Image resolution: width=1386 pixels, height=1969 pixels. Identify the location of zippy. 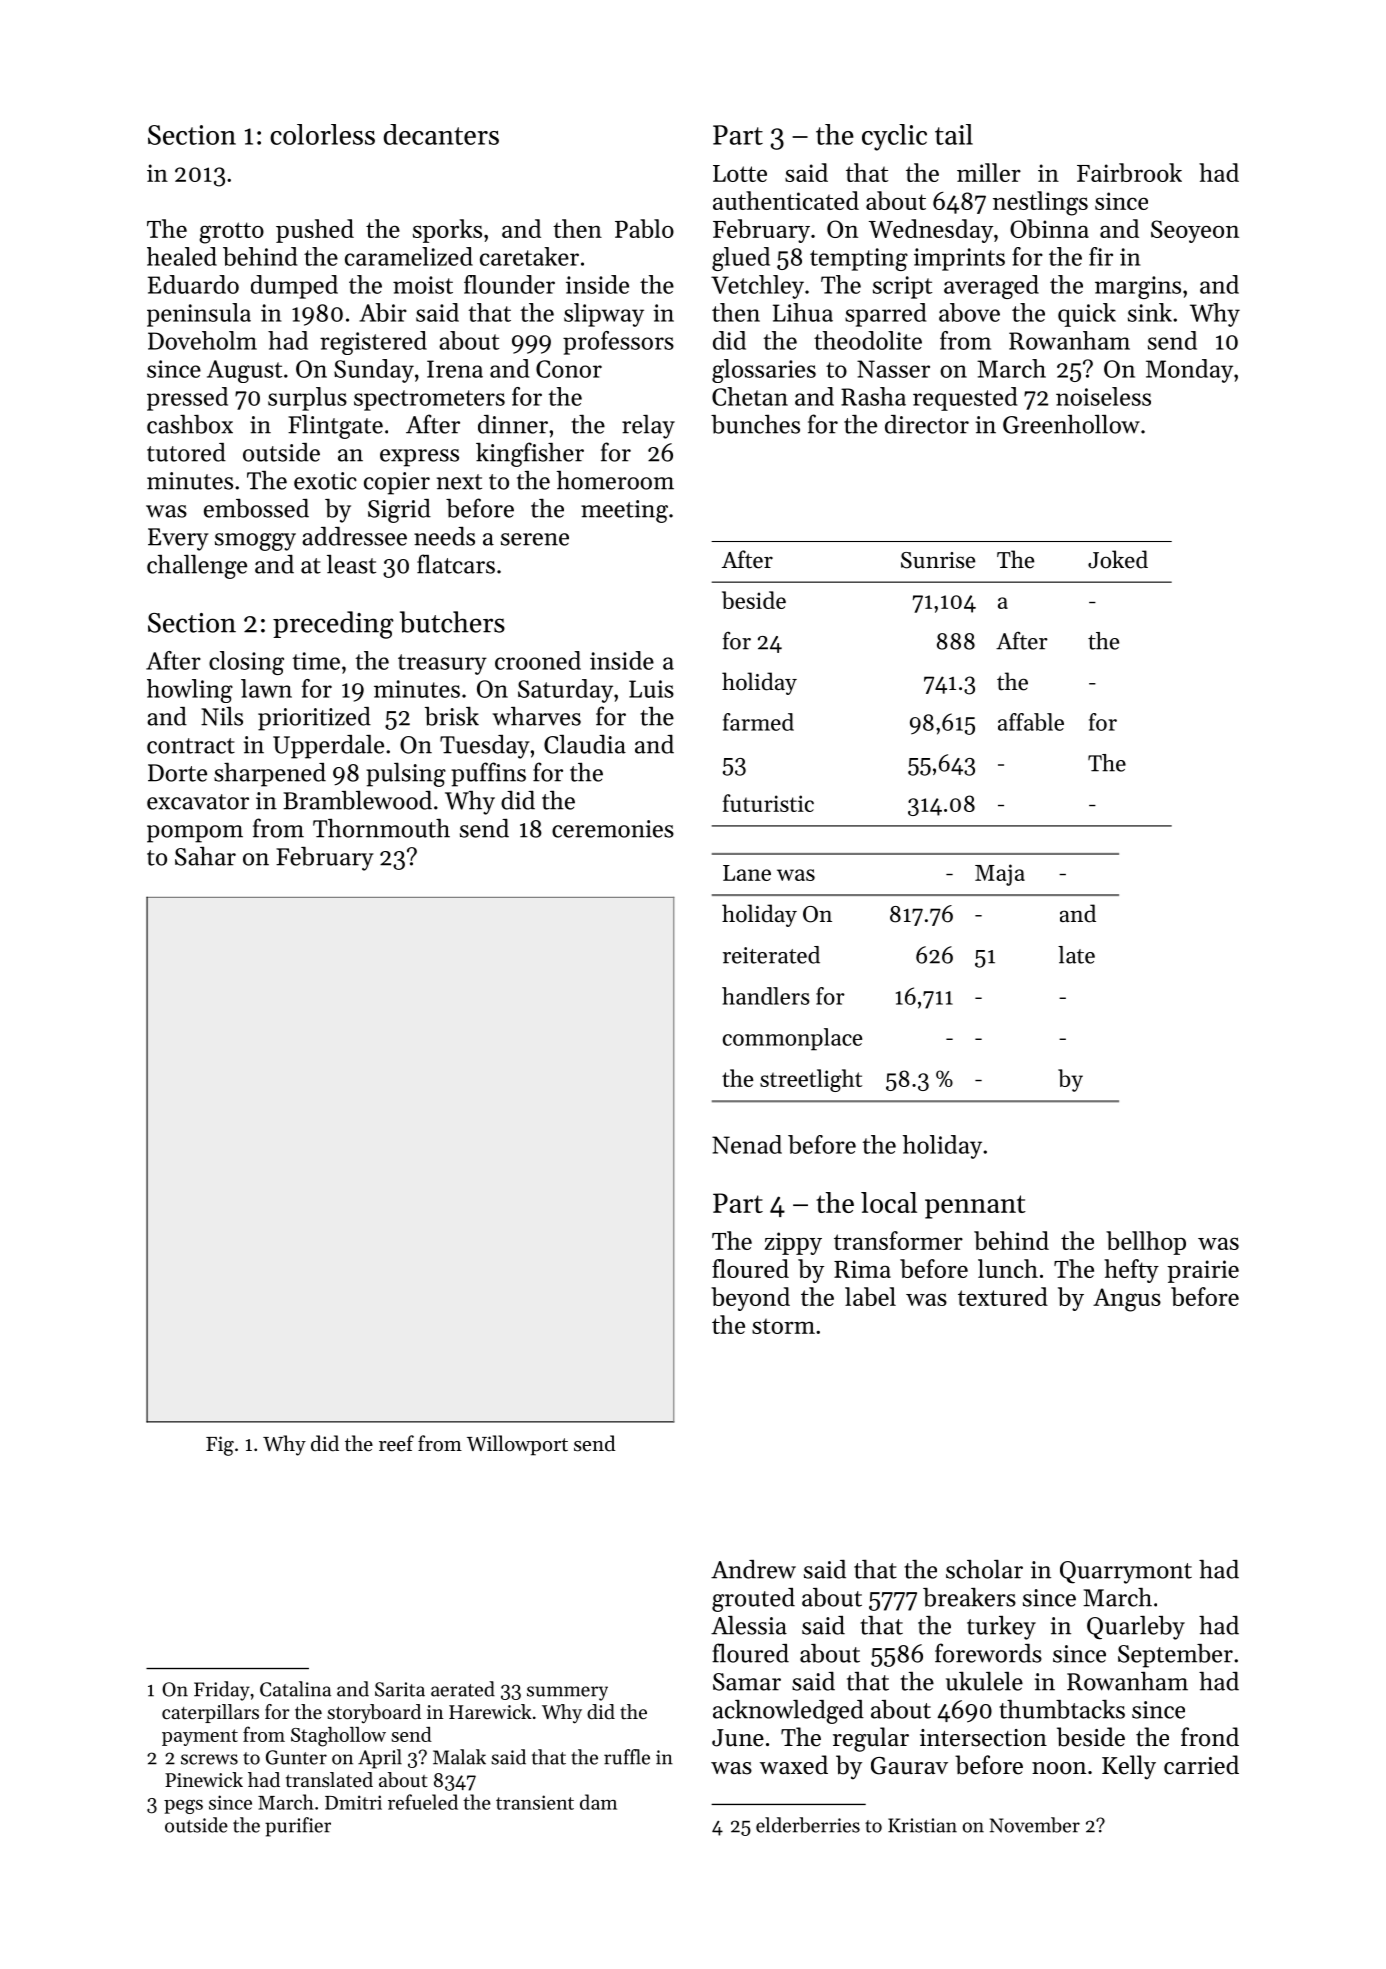
(793, 1243).
